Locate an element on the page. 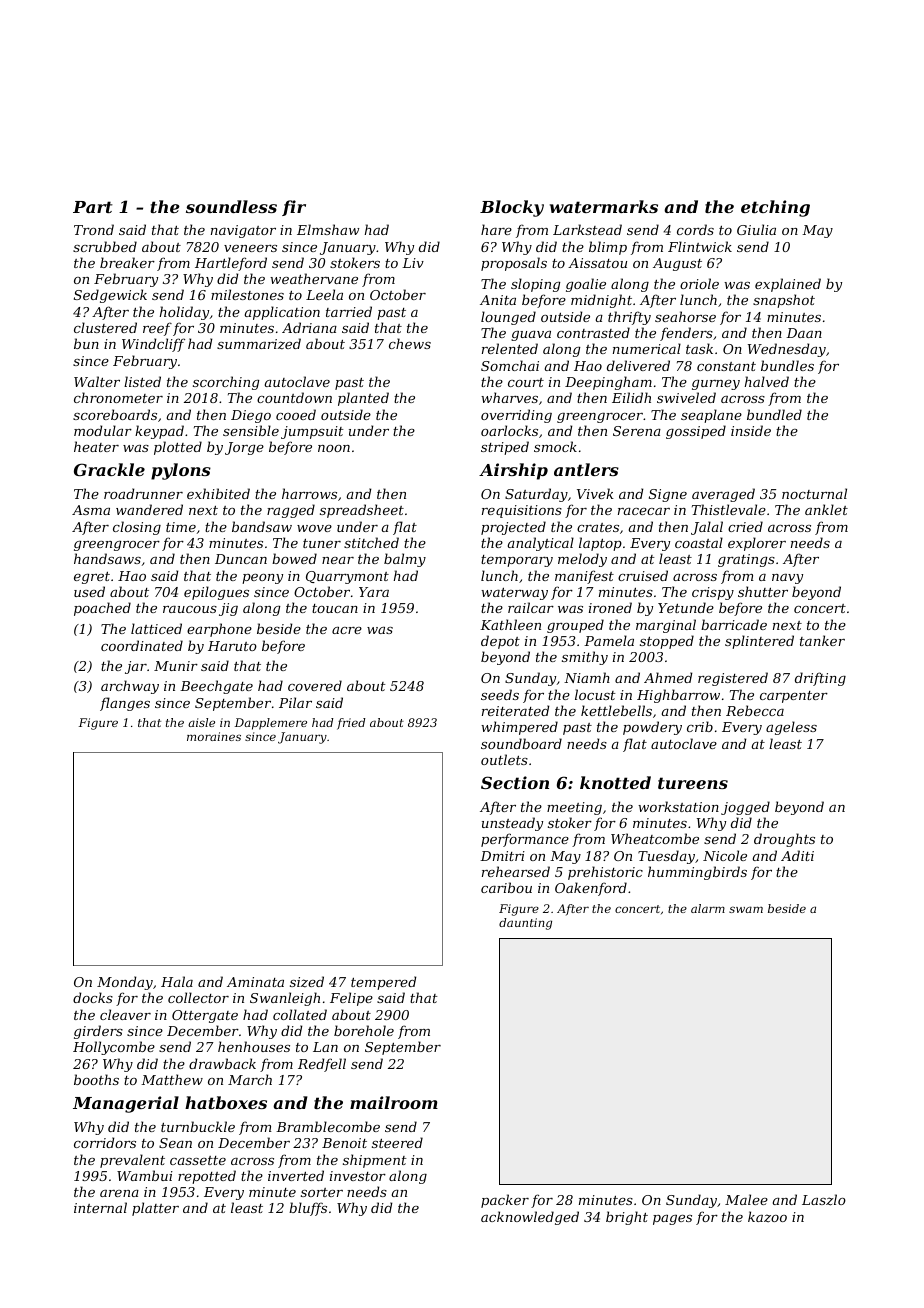 The image size is (924, 1308). Section is located at coordinates (515, 782).
